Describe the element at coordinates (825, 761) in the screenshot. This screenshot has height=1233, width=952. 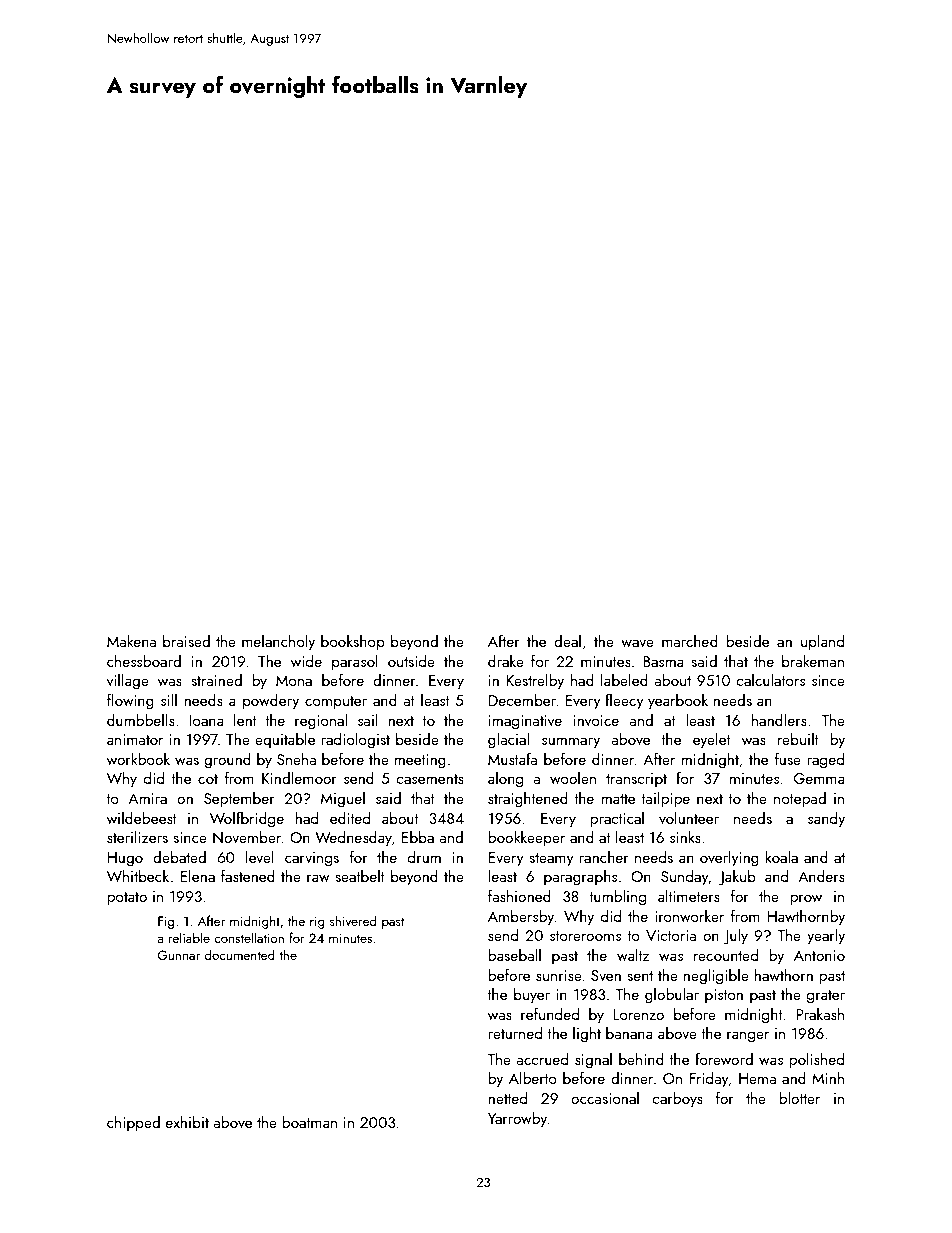
I see `raged` at that location.
